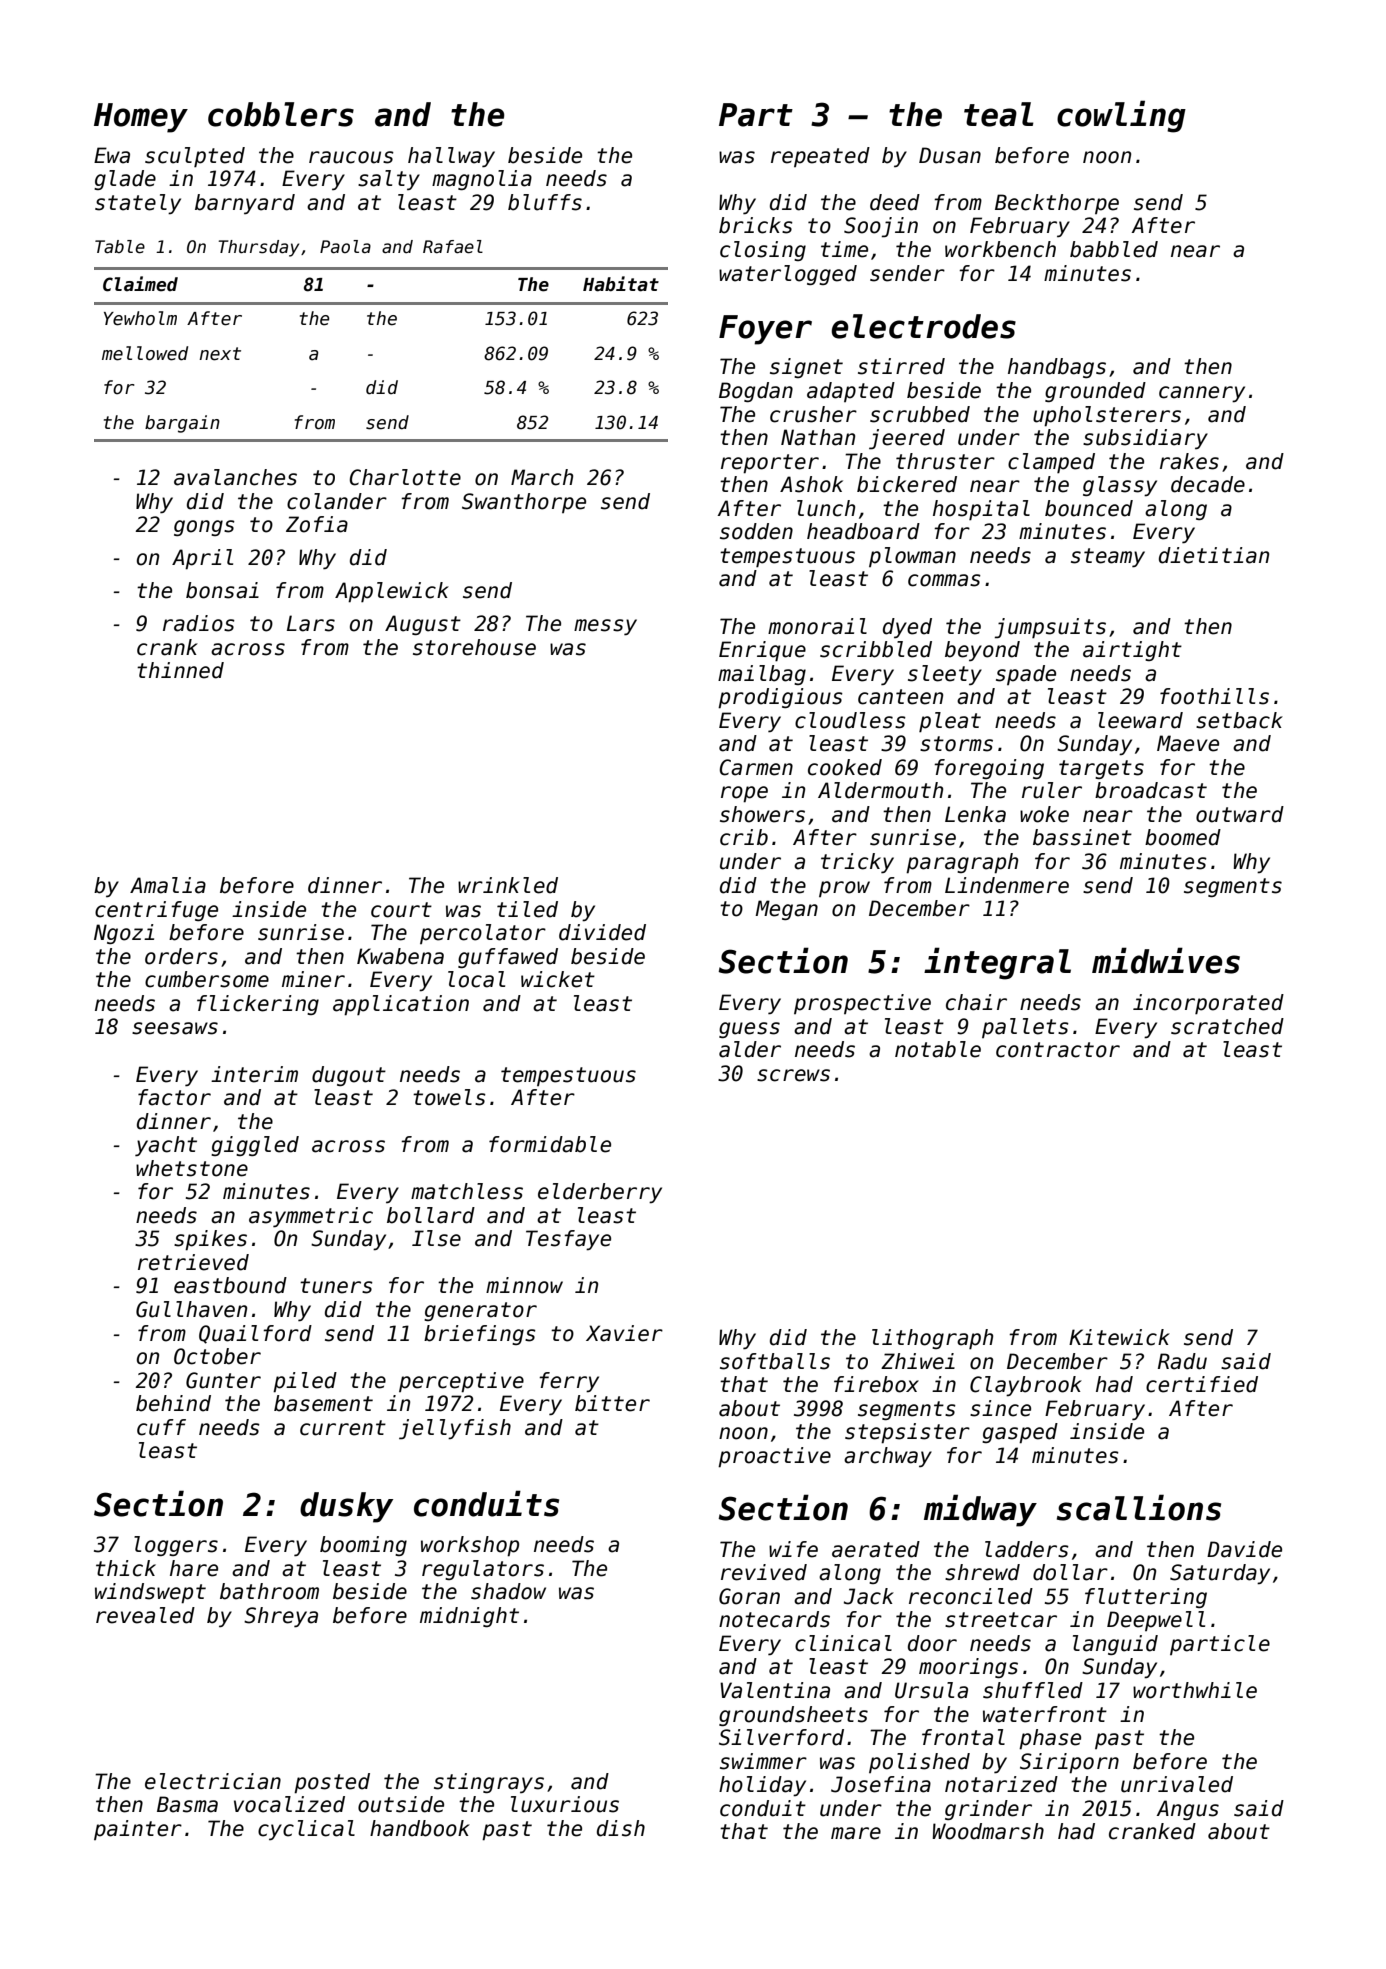  Describe the element at coordinates (145, 1615) in the screenshot. I see `revealed` at that location.
